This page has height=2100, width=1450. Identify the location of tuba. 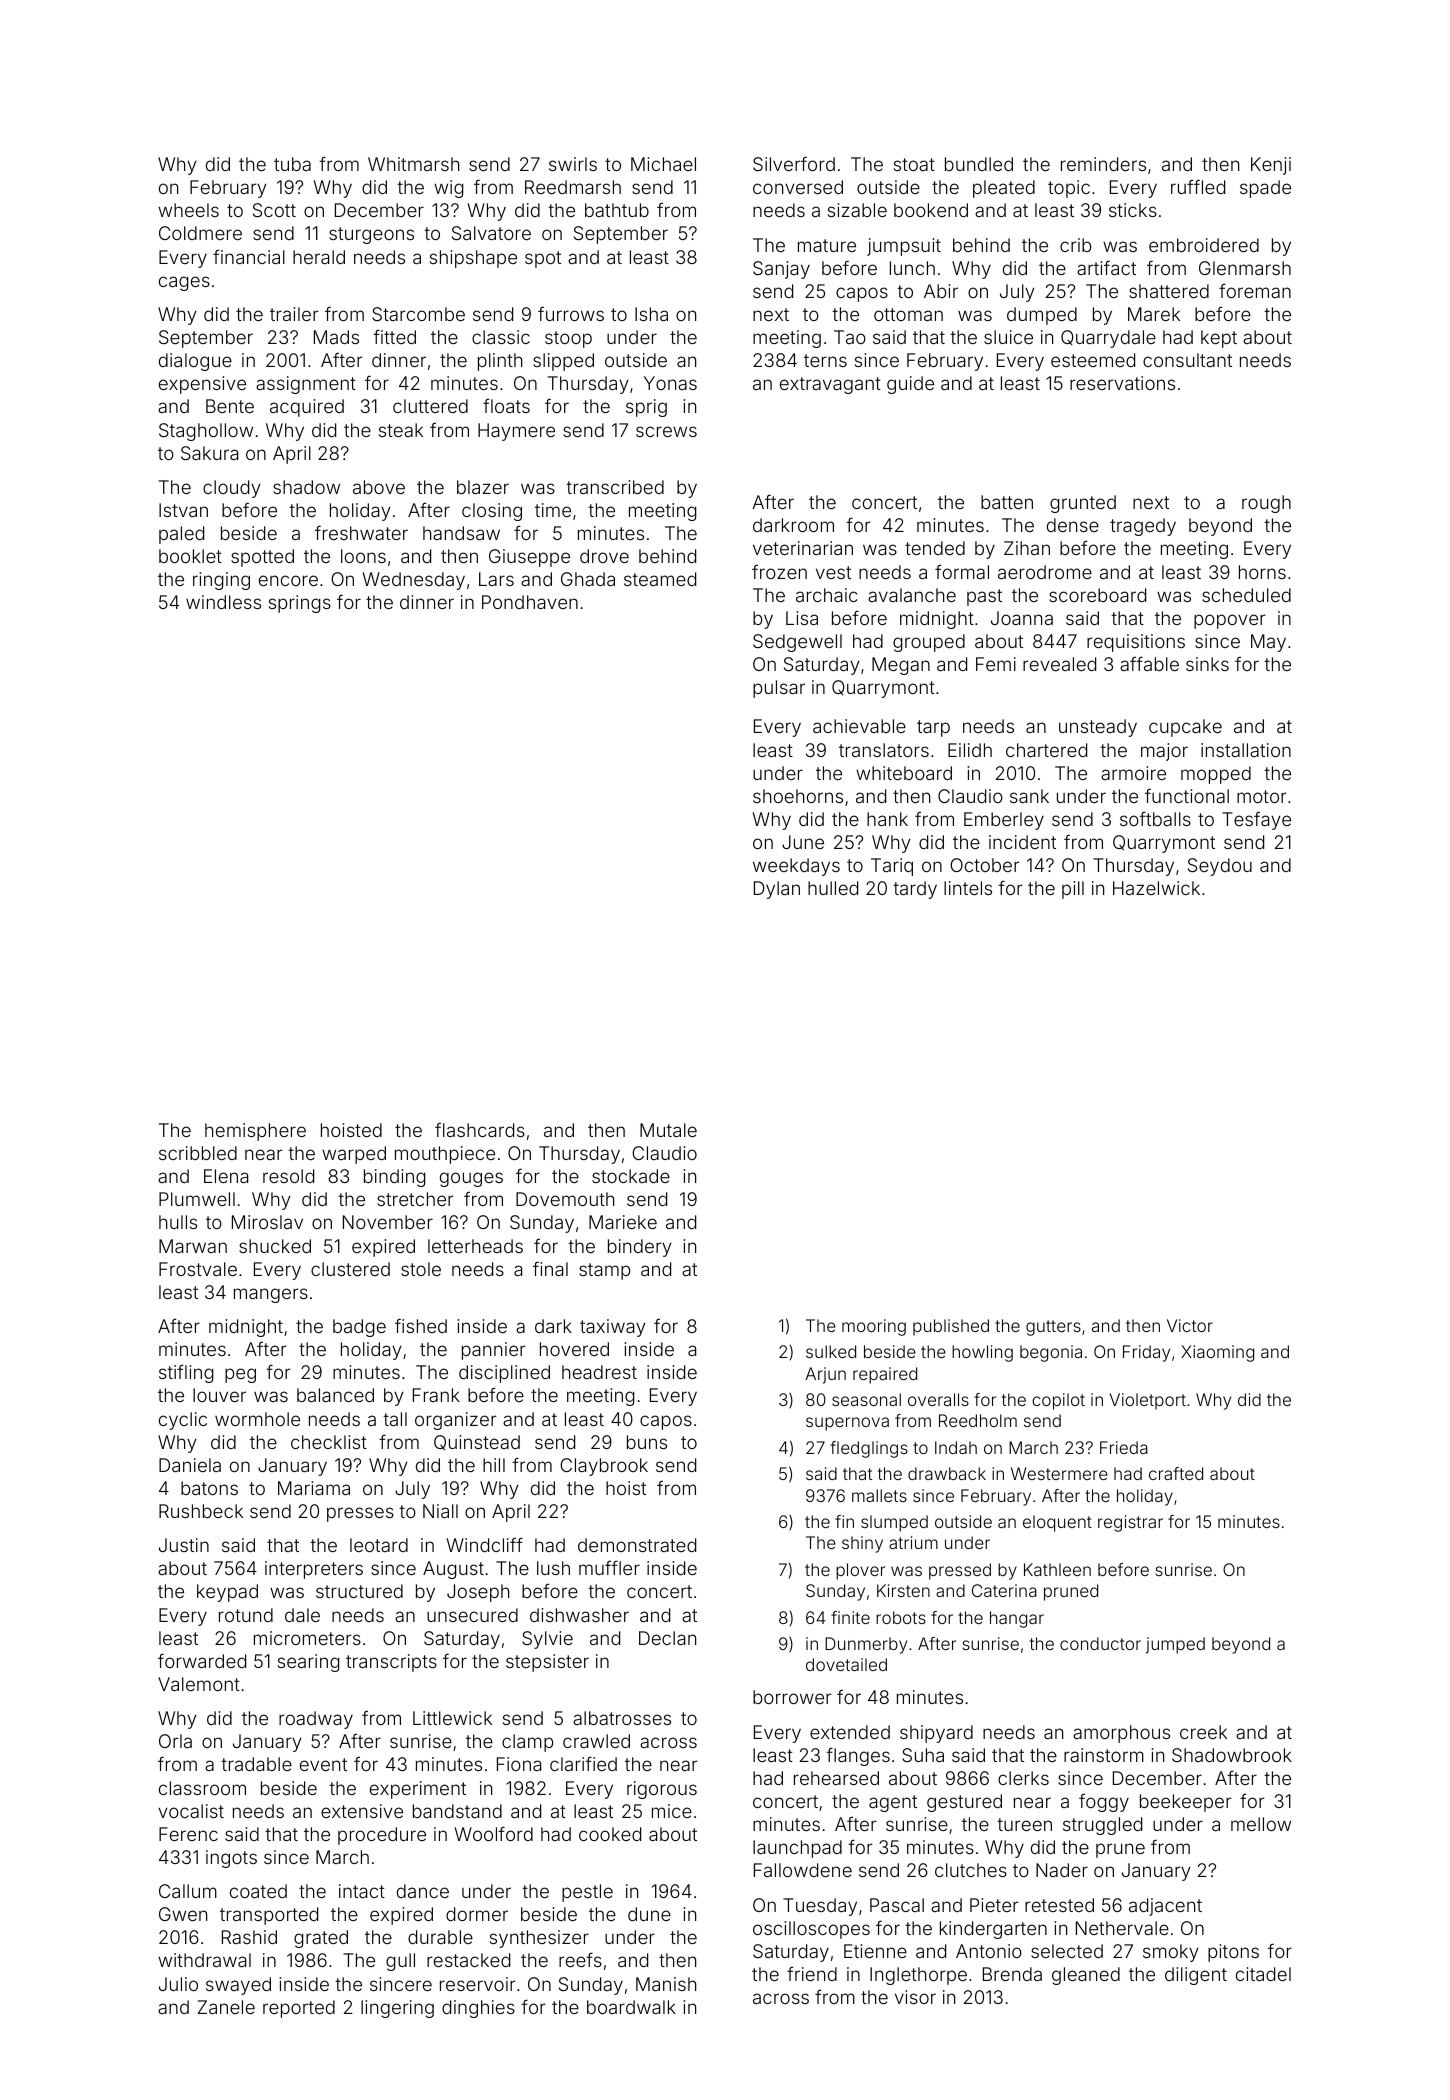
(292, 164).
